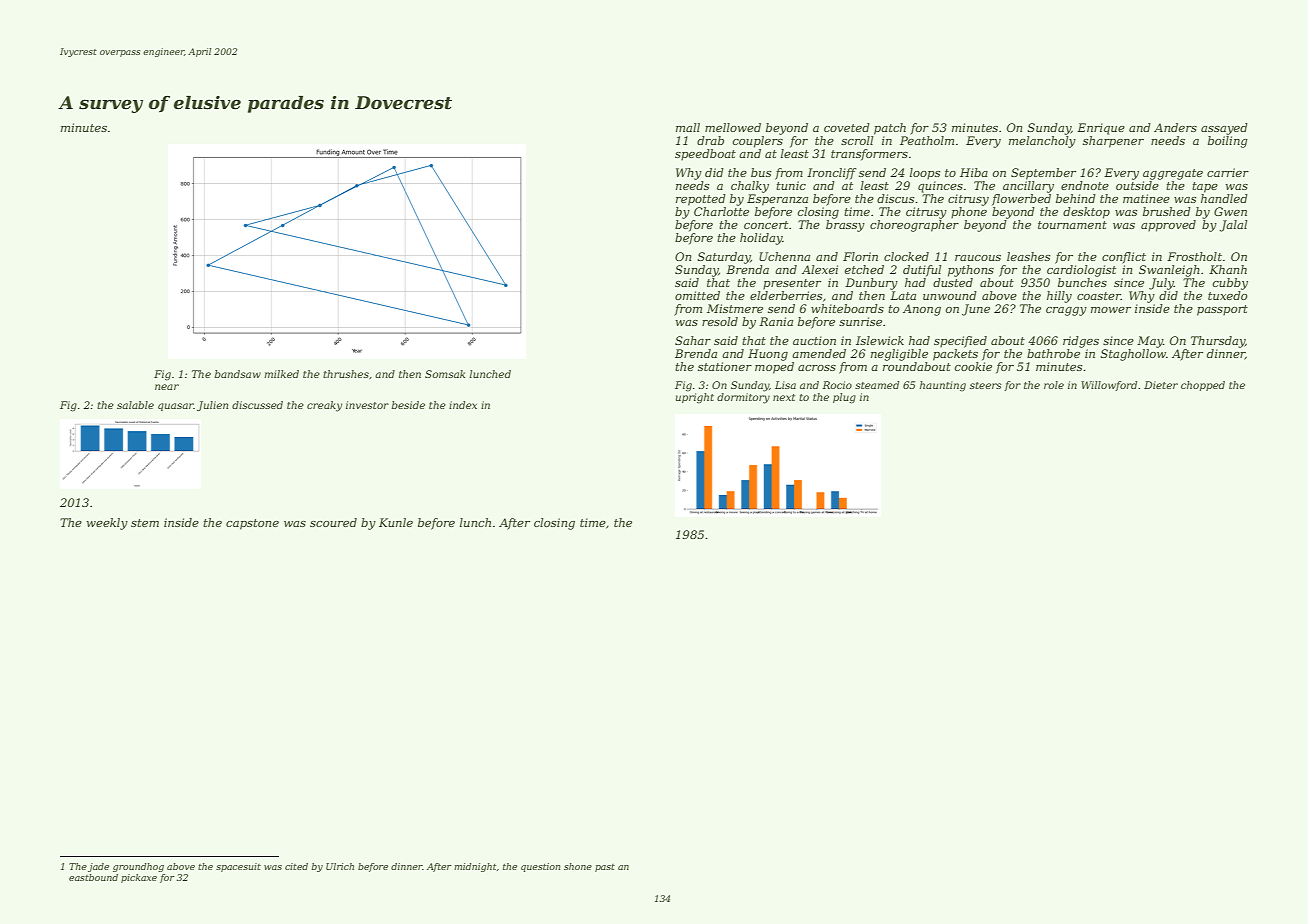  Describe the element at coordinates (784, 256) in the page. I see `Uchenna` at that location.
